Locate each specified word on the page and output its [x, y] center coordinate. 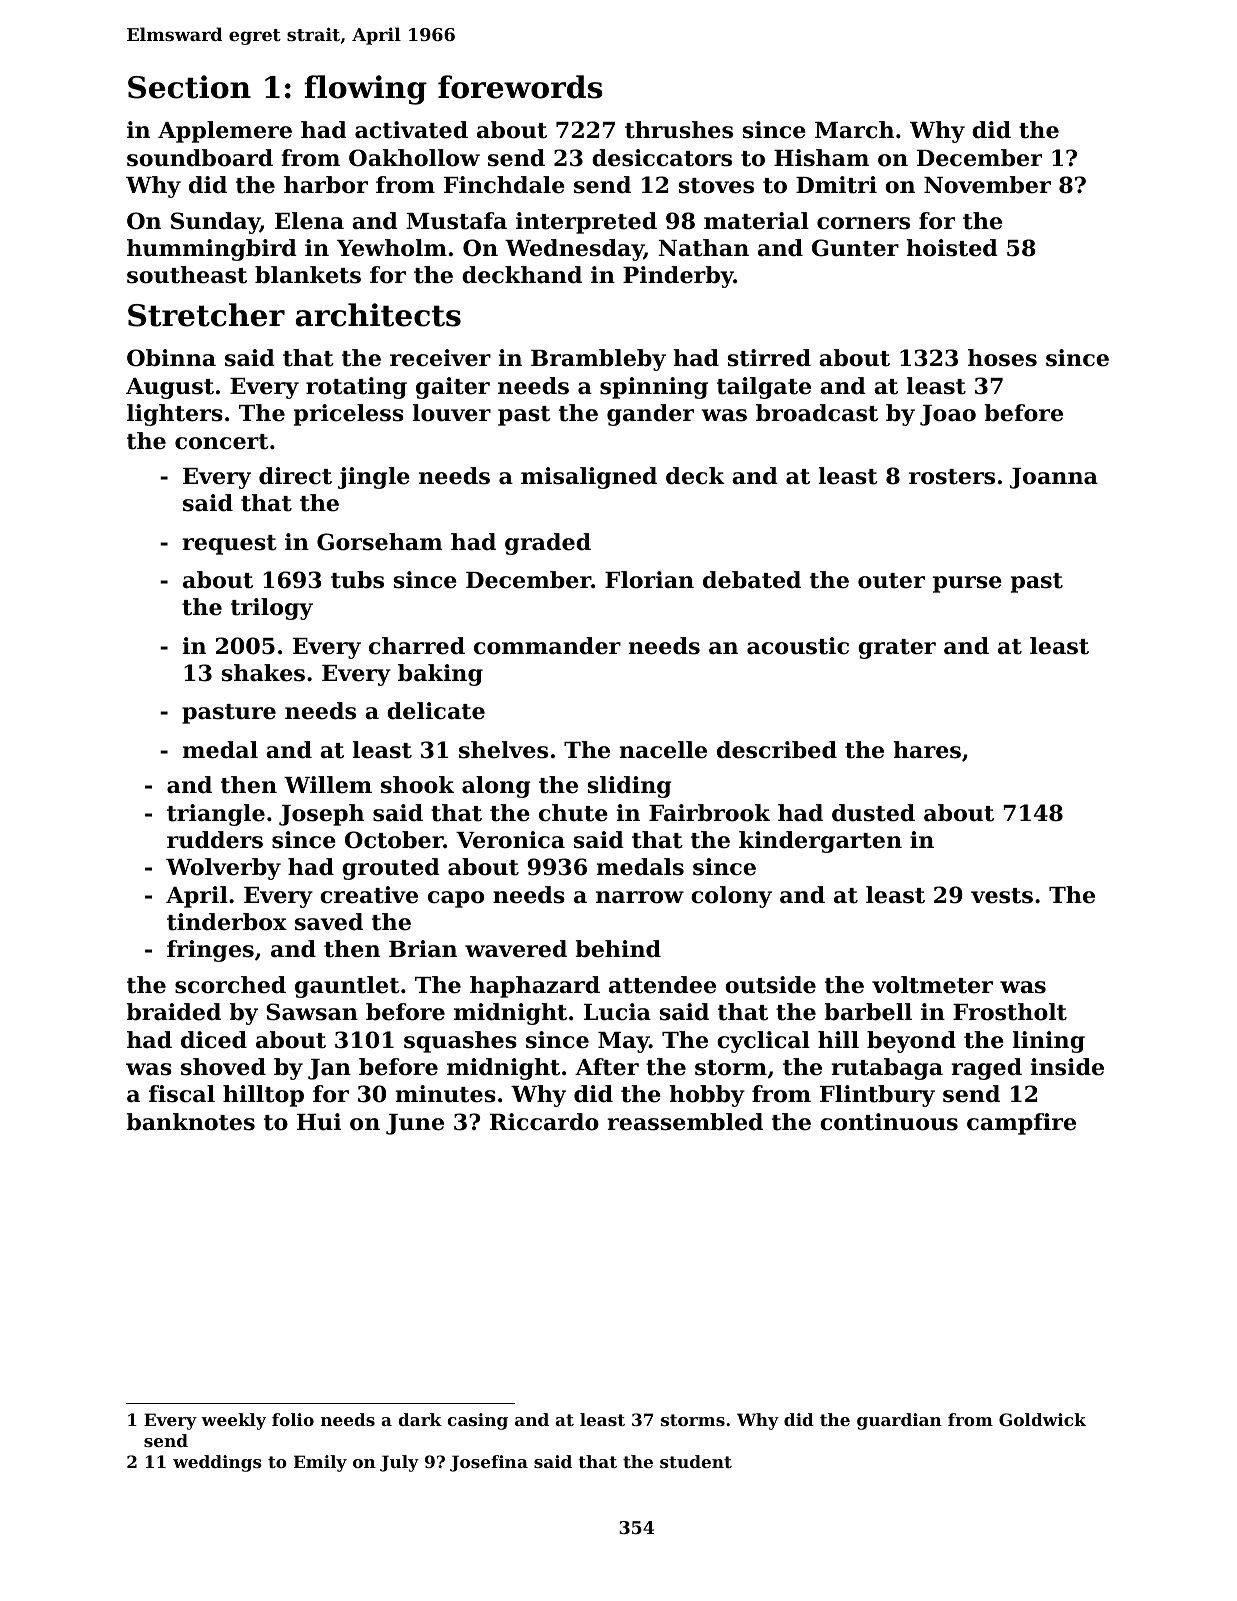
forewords [520, 87]
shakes [263, 673]
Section [189, 87]
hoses [1002, 358]
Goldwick [1042, 1419]
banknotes [190, 1122]
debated [752, 580]
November [987, 185]
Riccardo [544, 1122]
